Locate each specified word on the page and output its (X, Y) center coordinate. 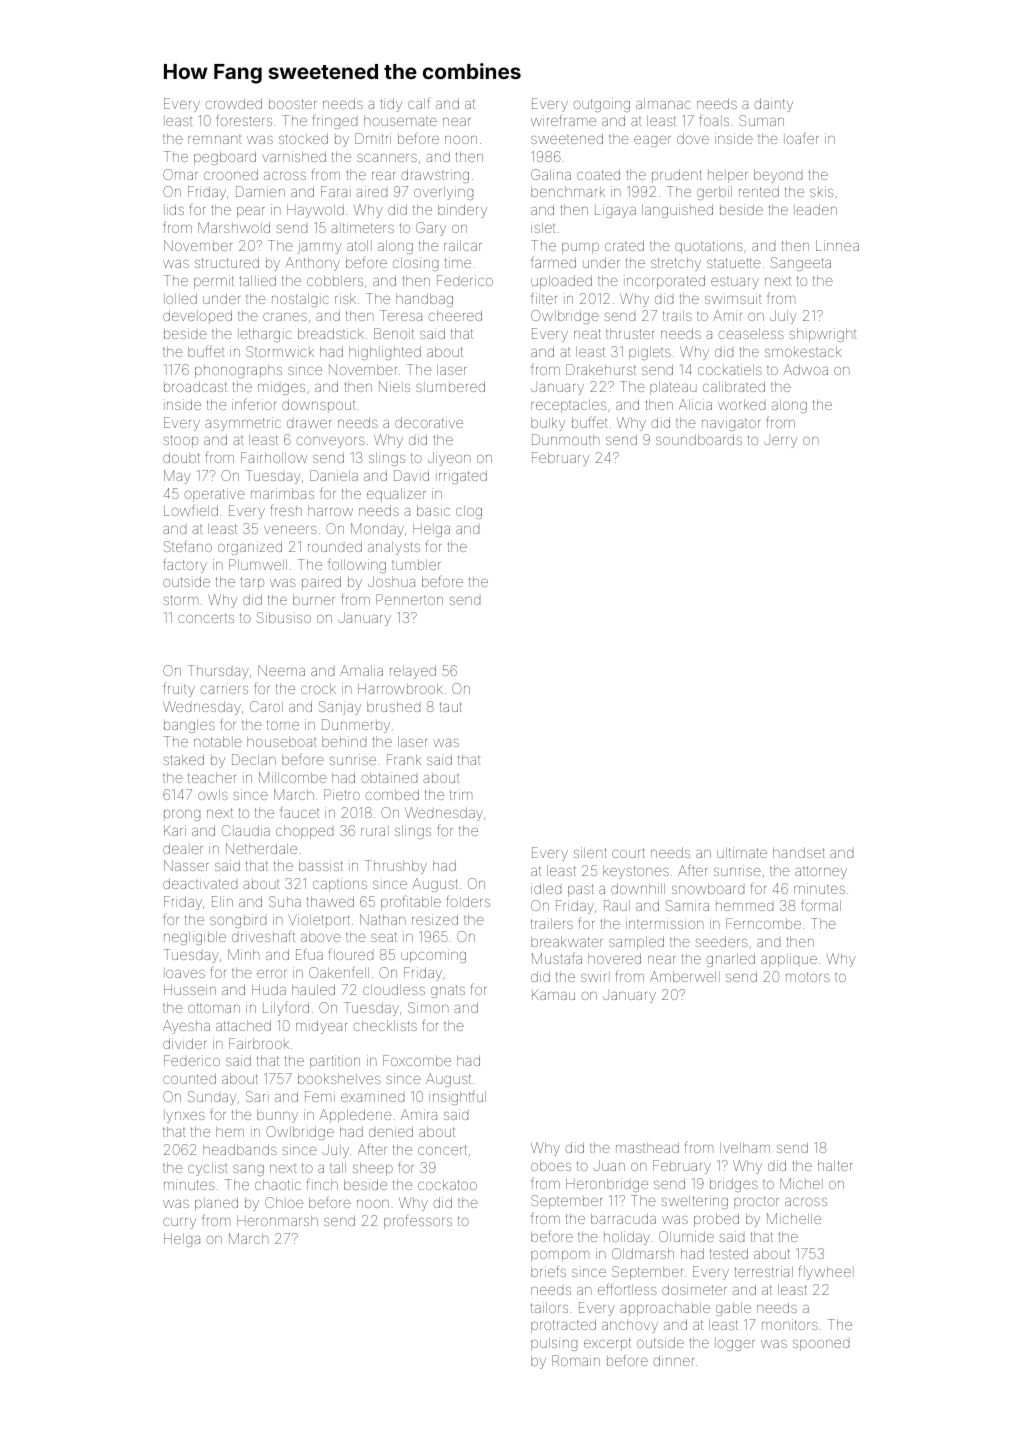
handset (799, 852)
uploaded (561, 282)
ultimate (742, 852)
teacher (212, 777)
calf (418, 103)
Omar (180, 174)
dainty (773, 105)
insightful (457, 1097)
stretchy (676, 264)
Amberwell (685, 976)
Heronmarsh (277, 1220)
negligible (195, 938)
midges (281, 388)
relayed (413, 672)
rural (375, 831)
